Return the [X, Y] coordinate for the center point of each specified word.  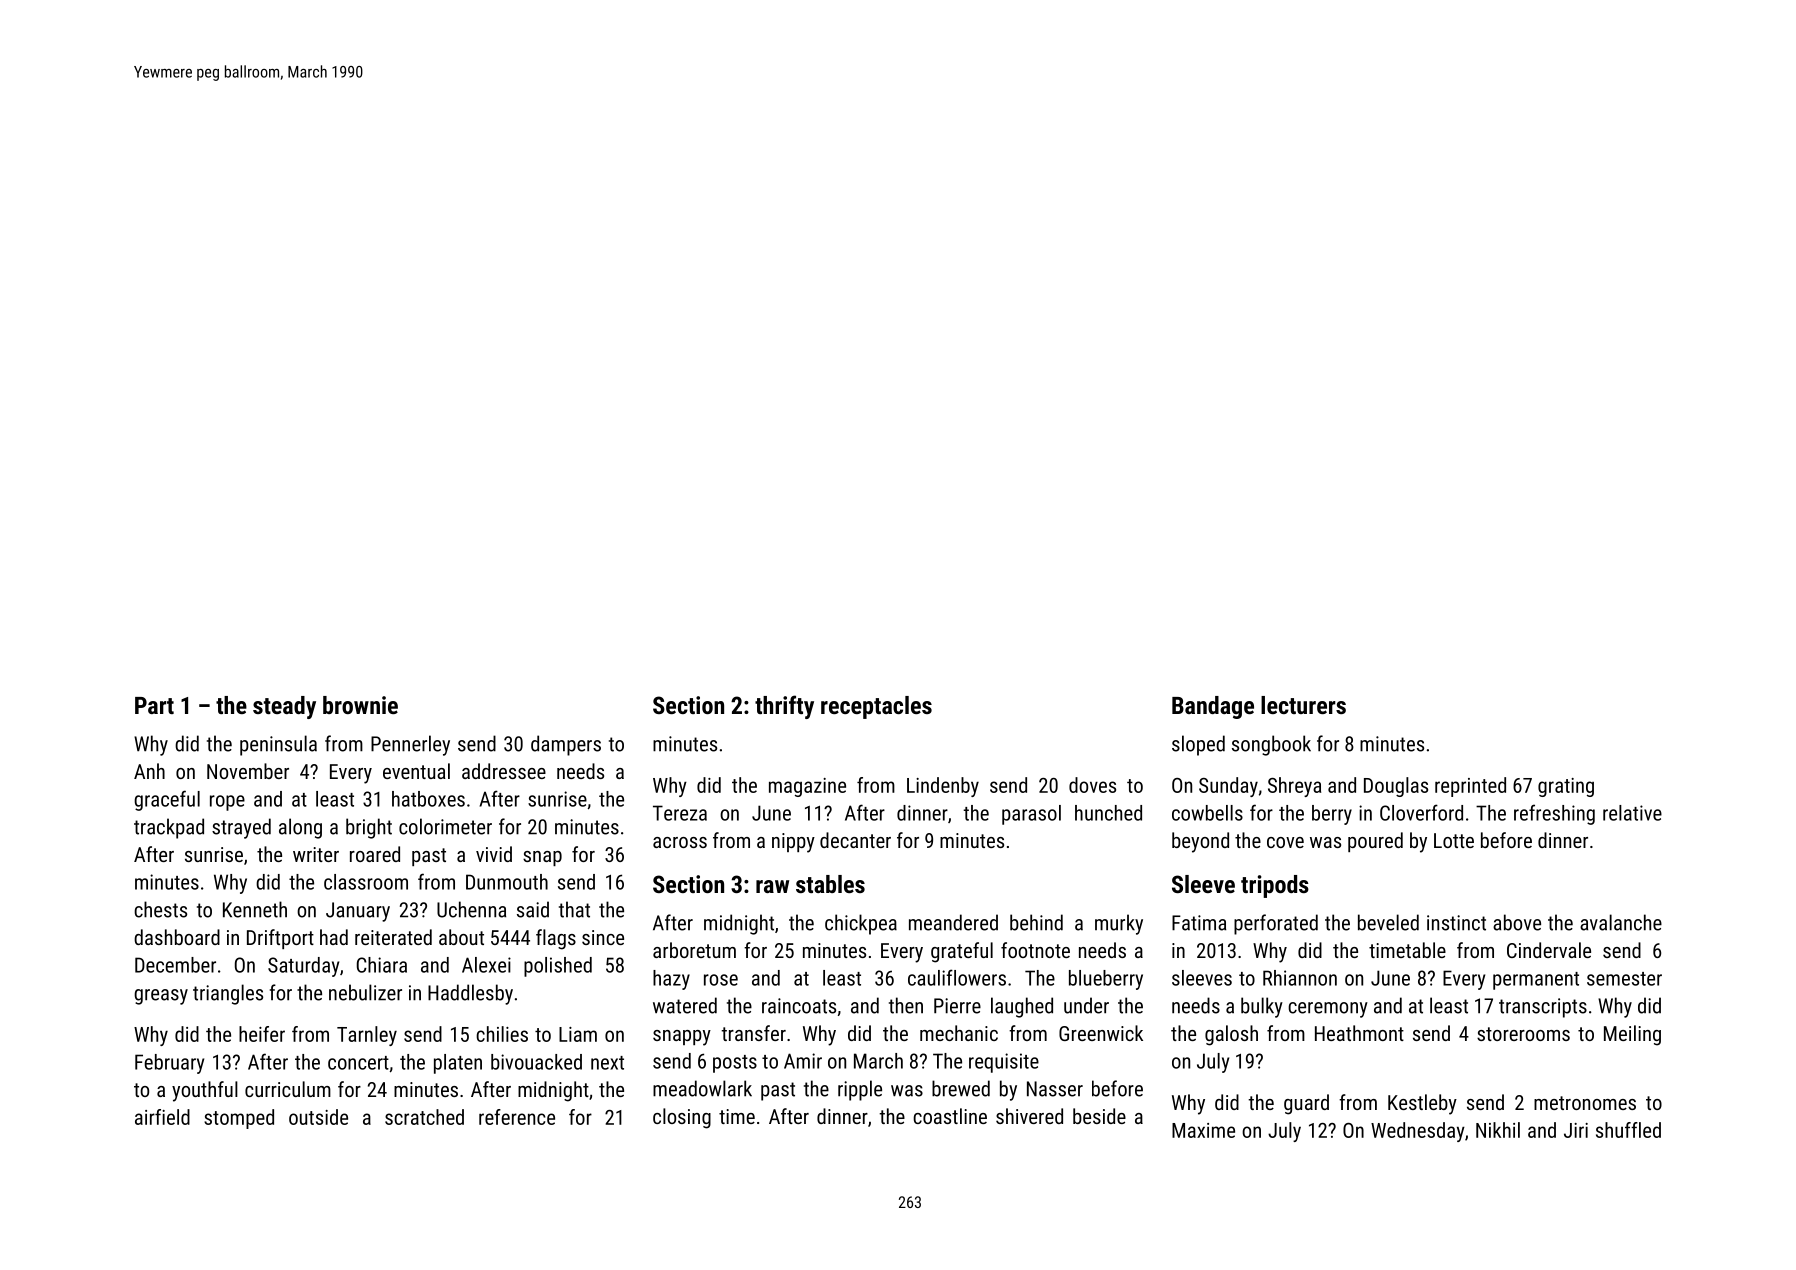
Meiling [1632, 1035]
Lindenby [943, 787]
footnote [1035, 950]
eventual [416, 771]
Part [154, 705]
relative [1632, 813]
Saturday [303, 967]
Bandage [1213, 707]
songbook [1271, 745]
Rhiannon [1300, 978]
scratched [424, 1117]
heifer [262, 1034]
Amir [803, 1061]
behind [1036, 922]
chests [160, 909]
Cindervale [1549, 950]
